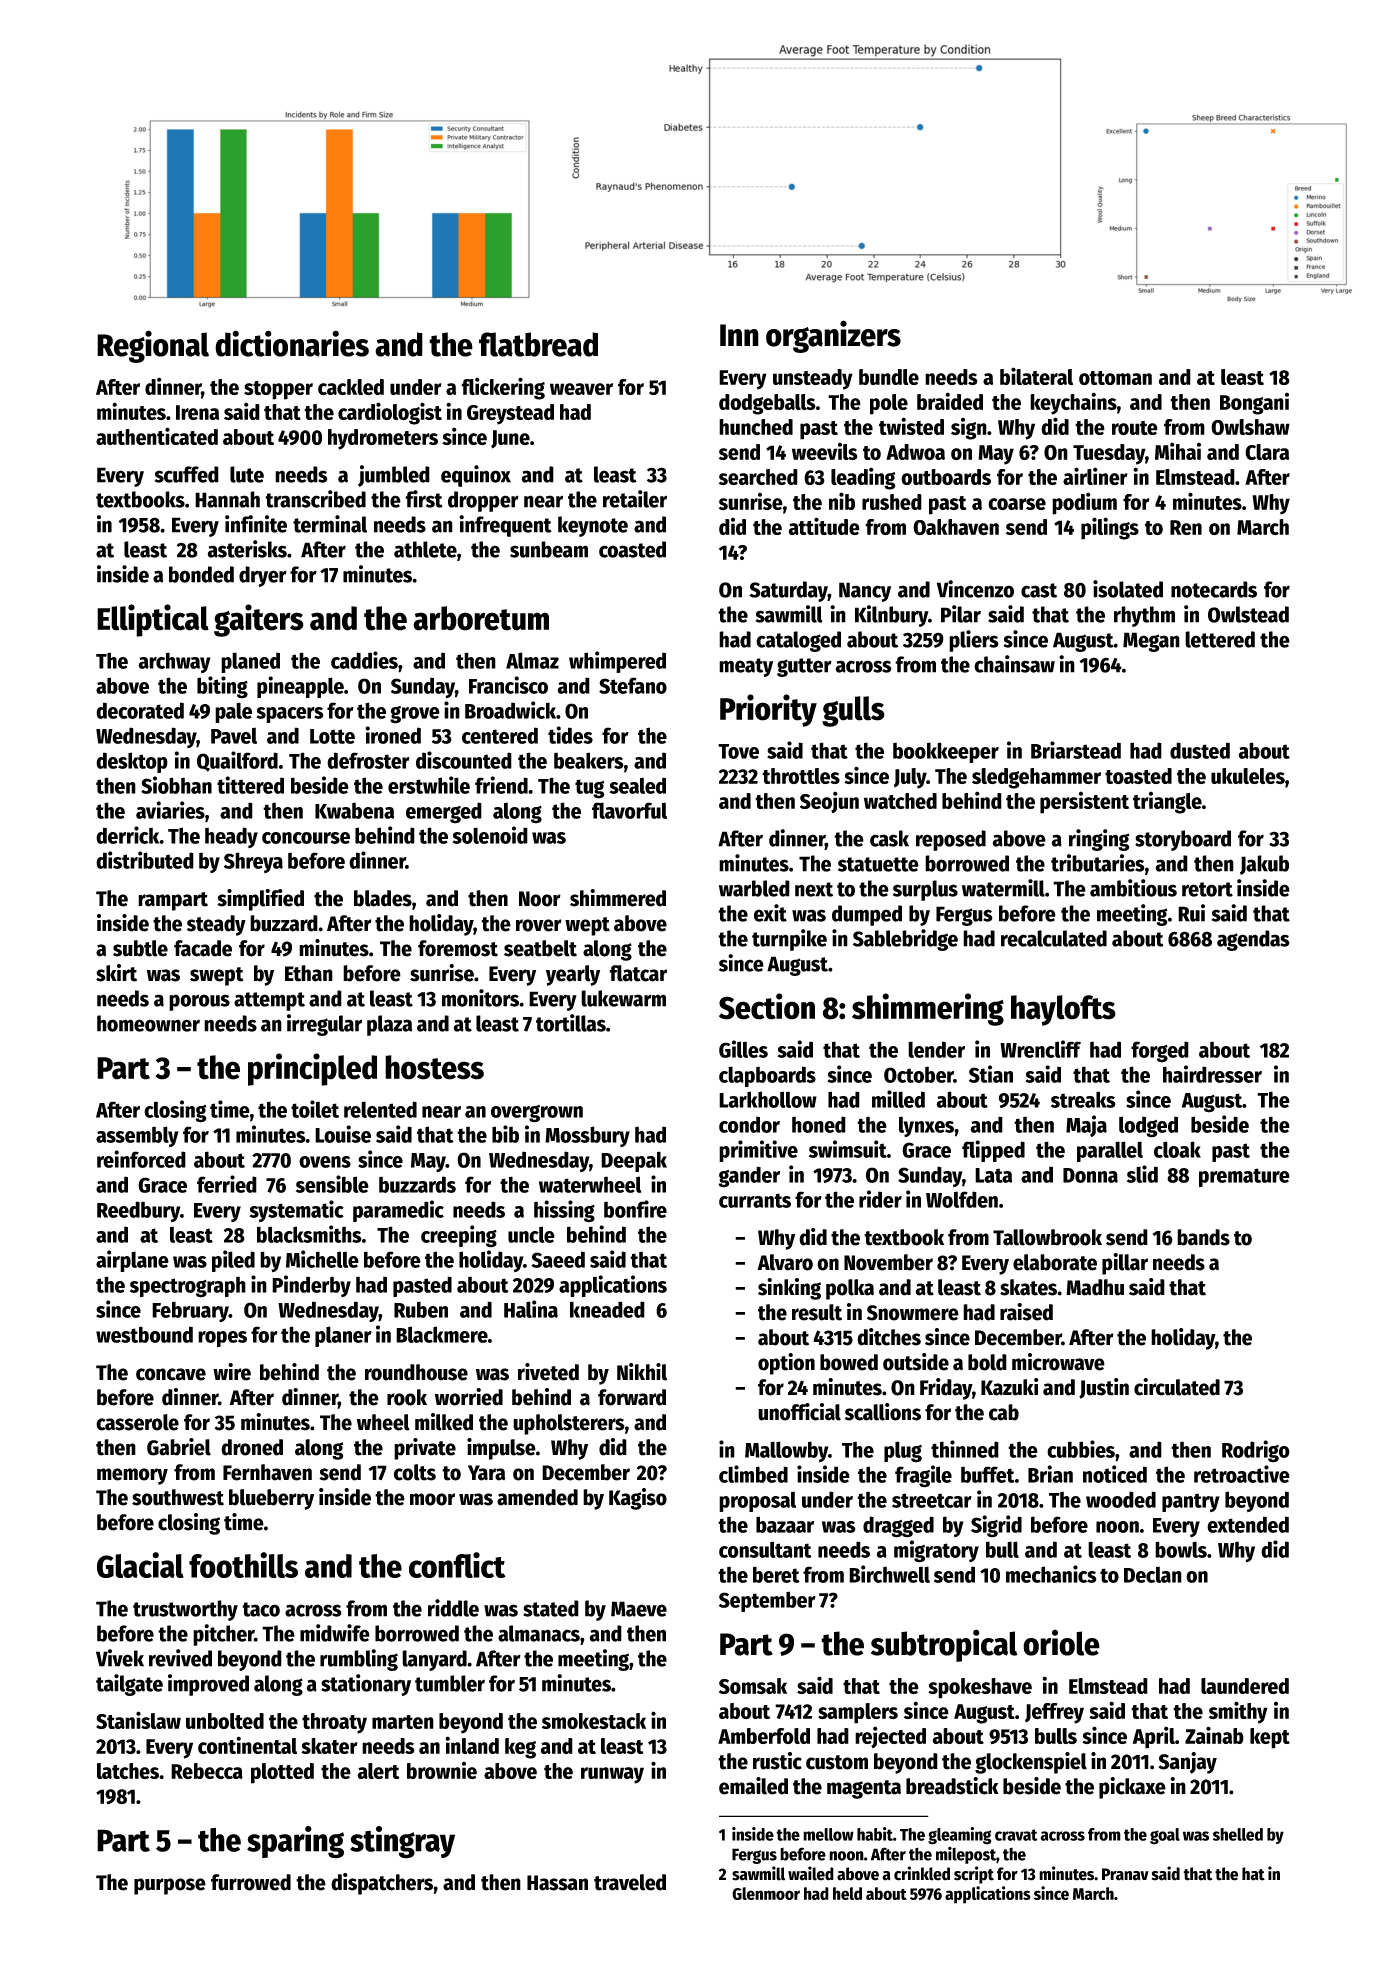 The height and width of the screenshot is (1969, 1386). Describe the element at coordinates (1090, 1175) in the screenshot. I see `Donna` at that location.
